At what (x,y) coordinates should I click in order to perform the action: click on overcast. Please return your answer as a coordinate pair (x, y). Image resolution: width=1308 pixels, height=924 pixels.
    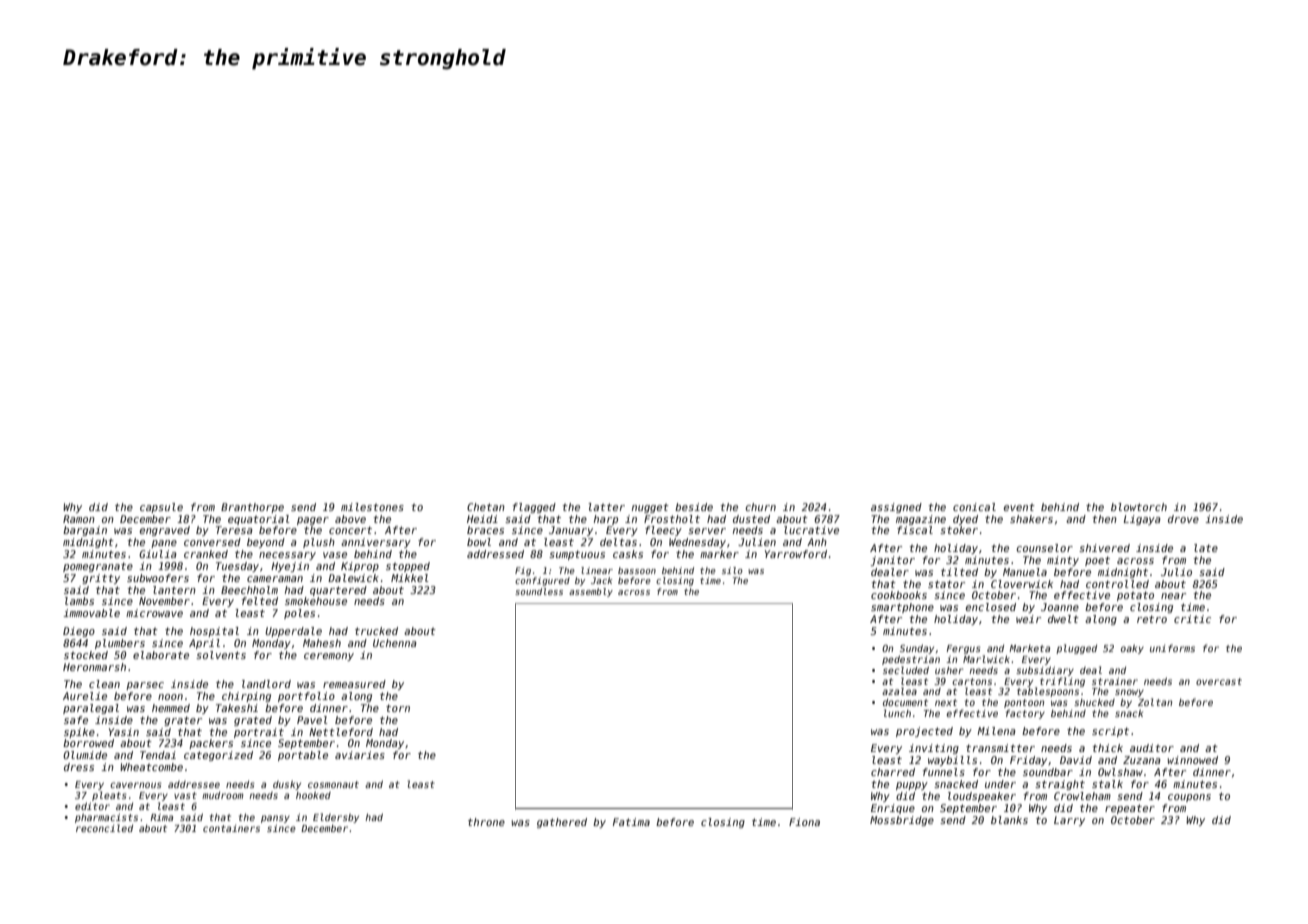
    Looking at the image, I should click on (1219, 681).
